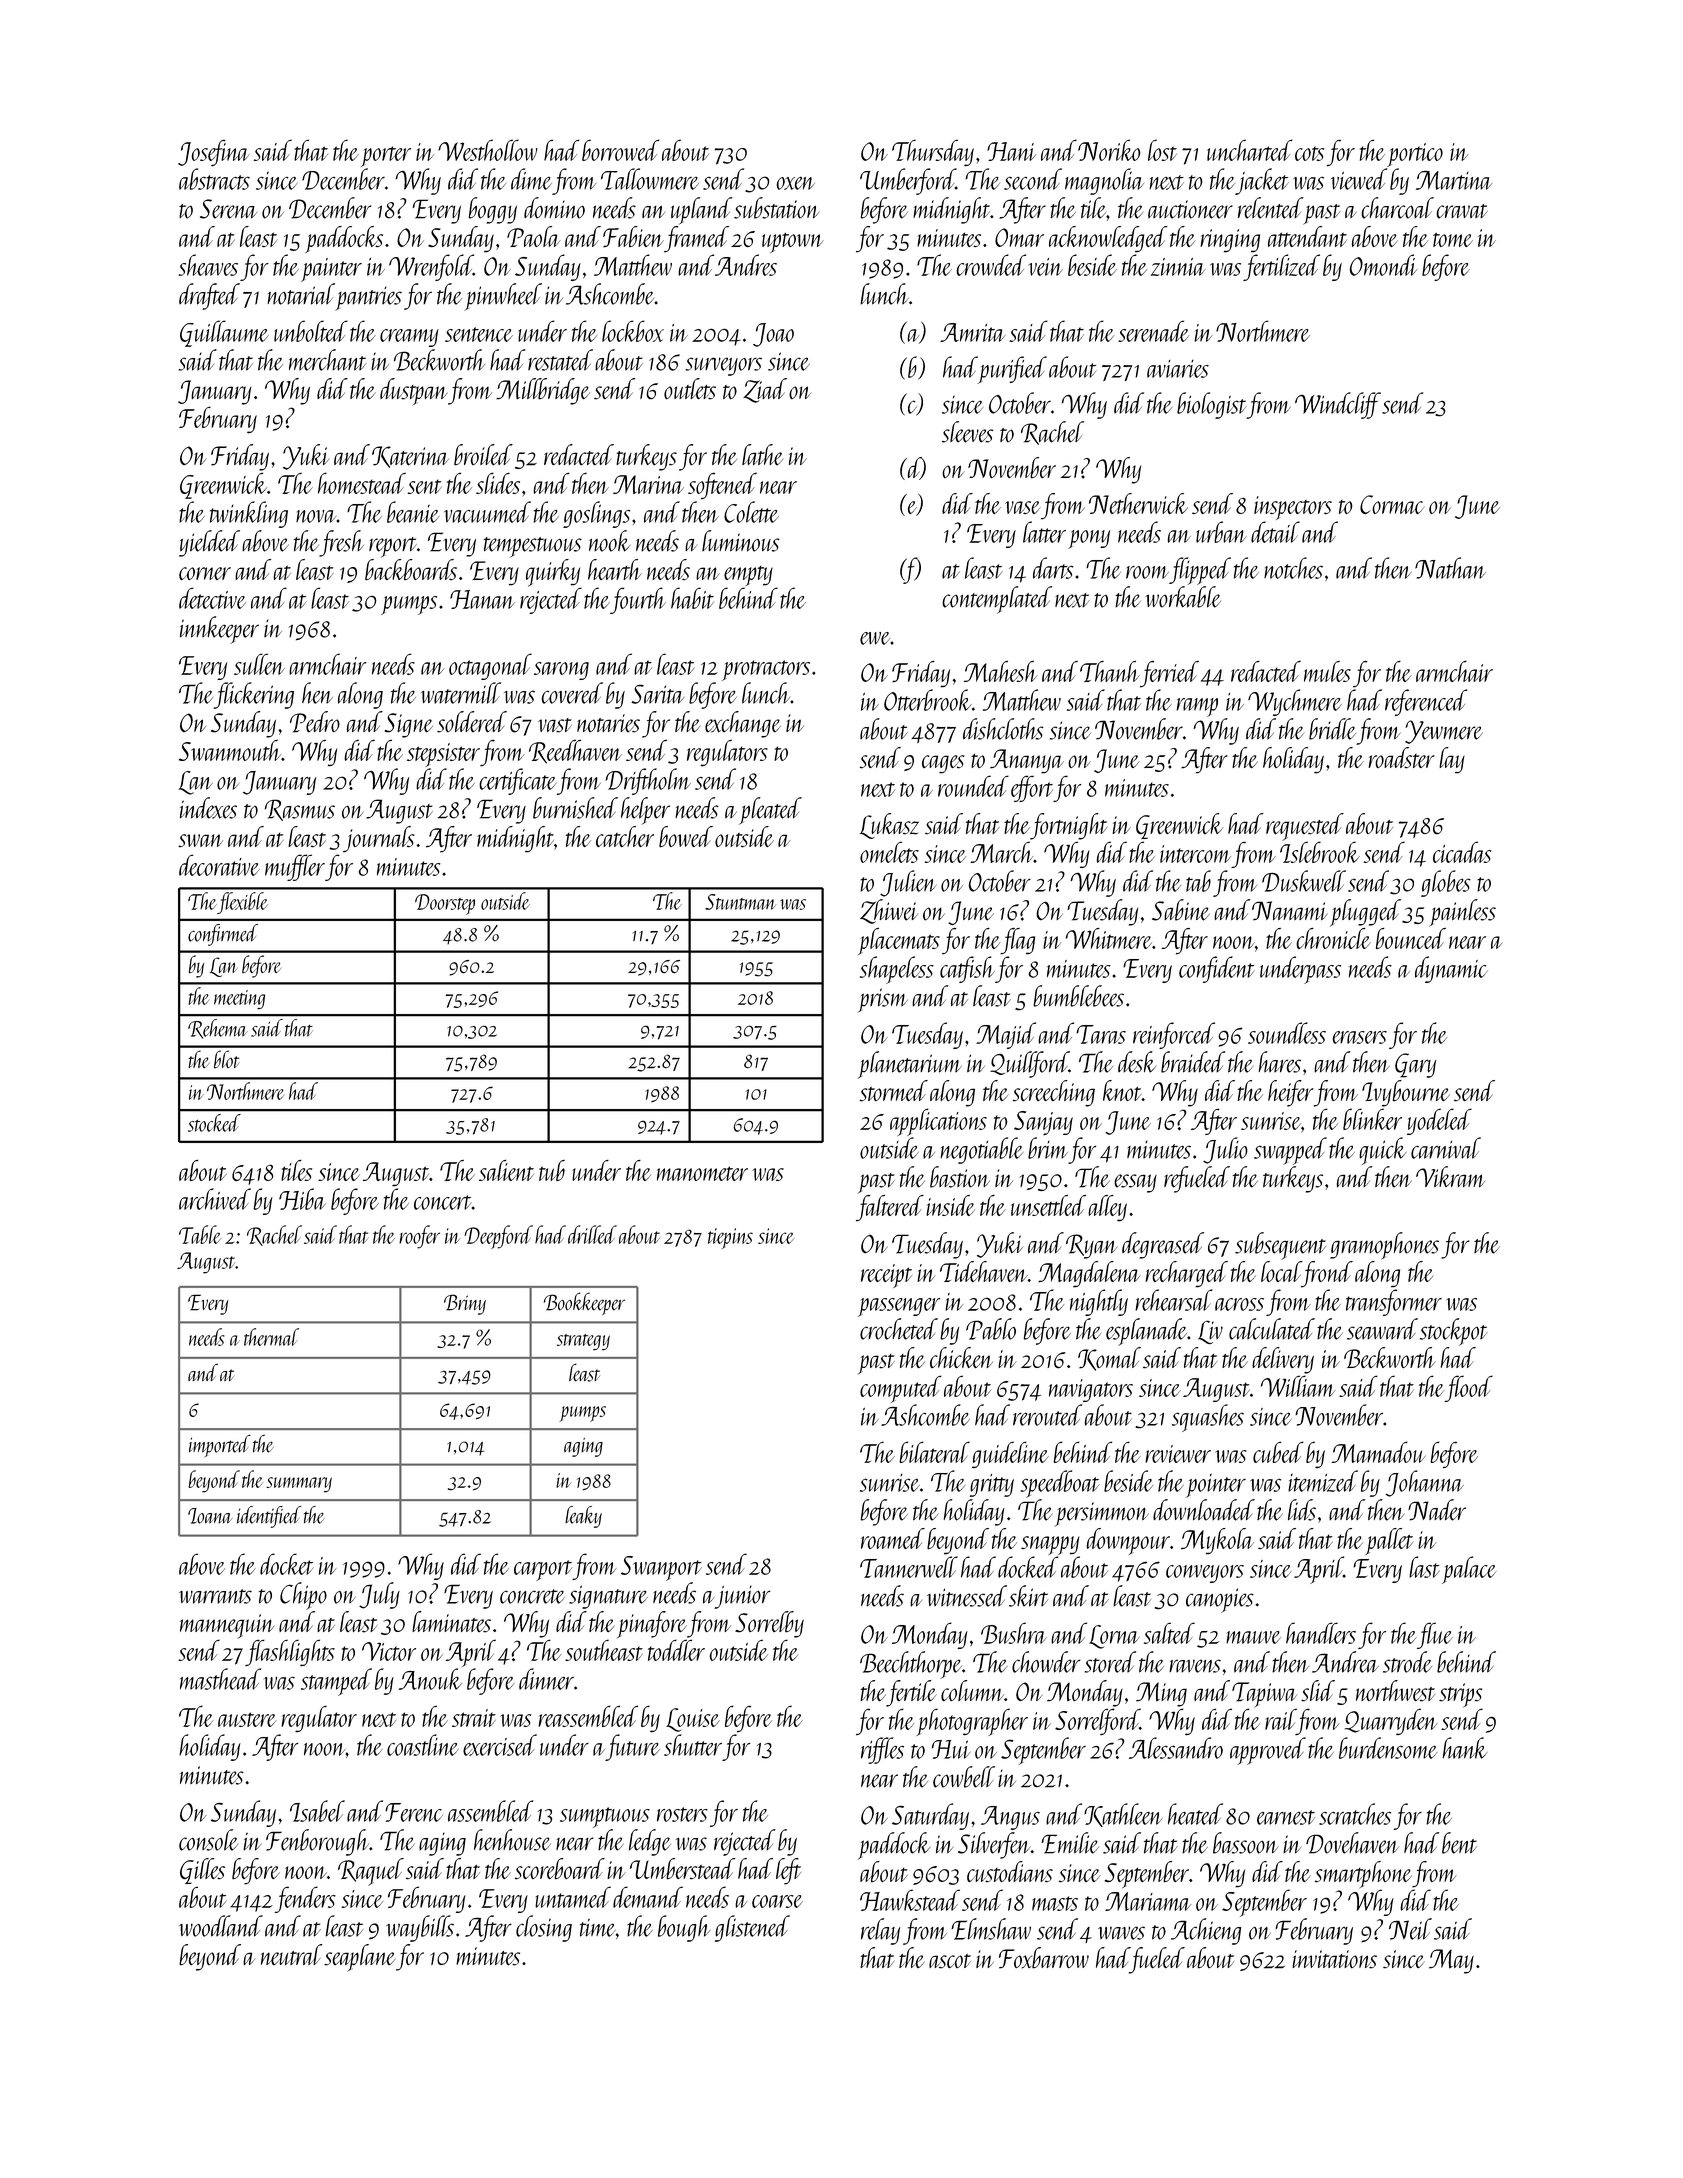 The image size is (1683, 2178). Describe the element at coordinates (583, 1517) in the image. I see `leaky` at that location.
